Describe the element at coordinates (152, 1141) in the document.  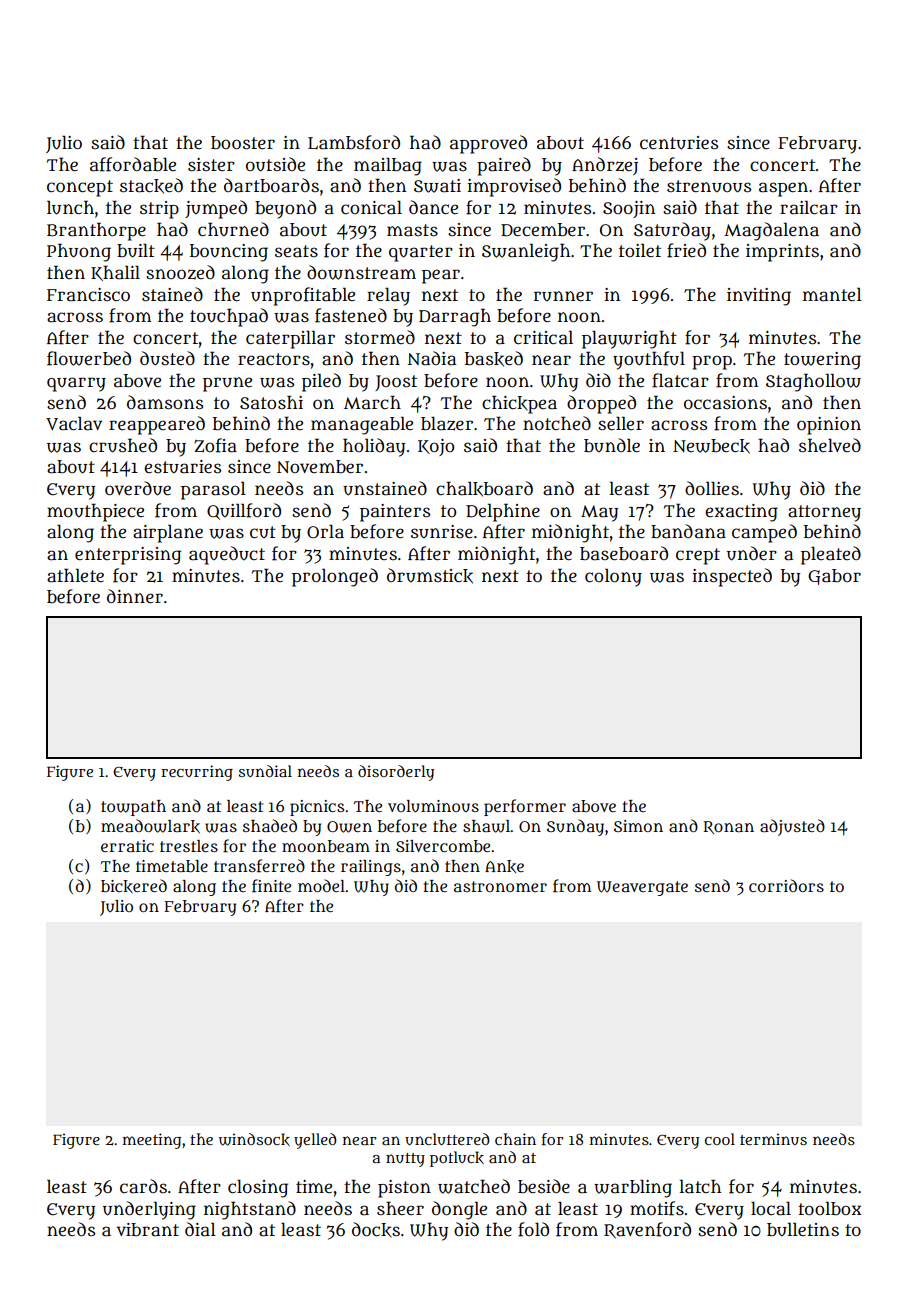
I see `meeting` at that location.
